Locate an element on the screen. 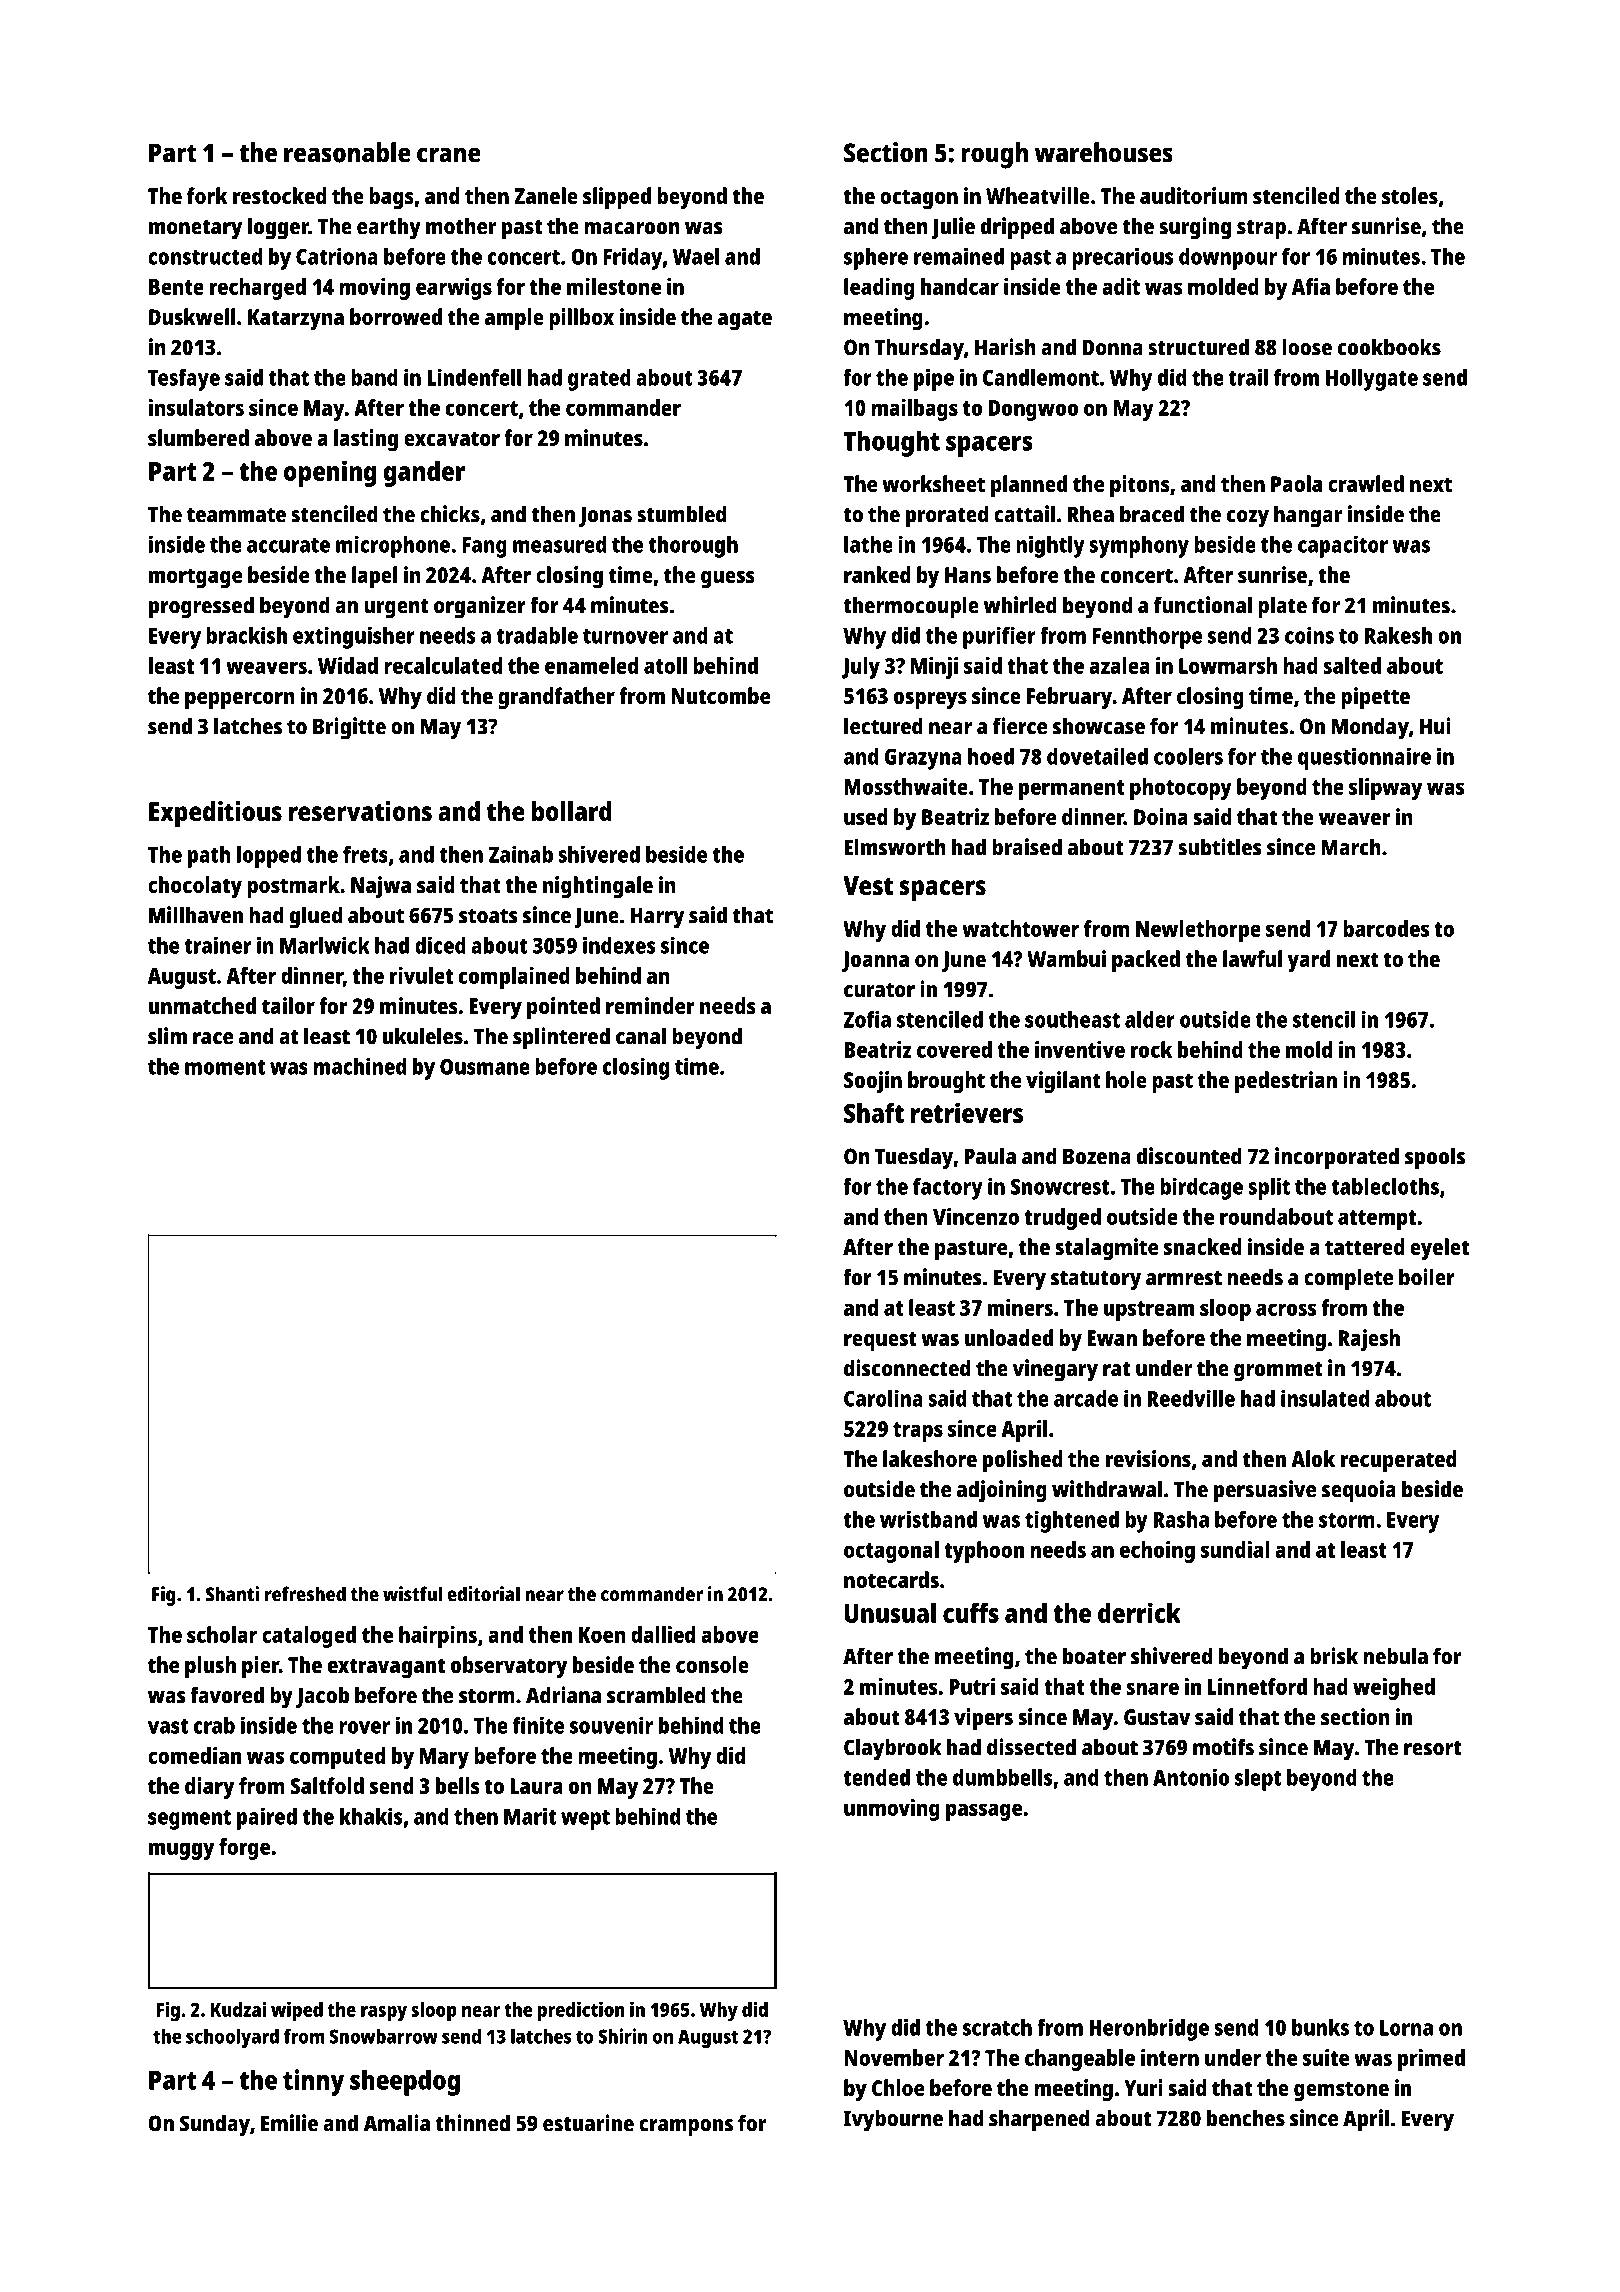 The image size is (1620, 2292). Shanti is located at coordinates (232, 1594).
